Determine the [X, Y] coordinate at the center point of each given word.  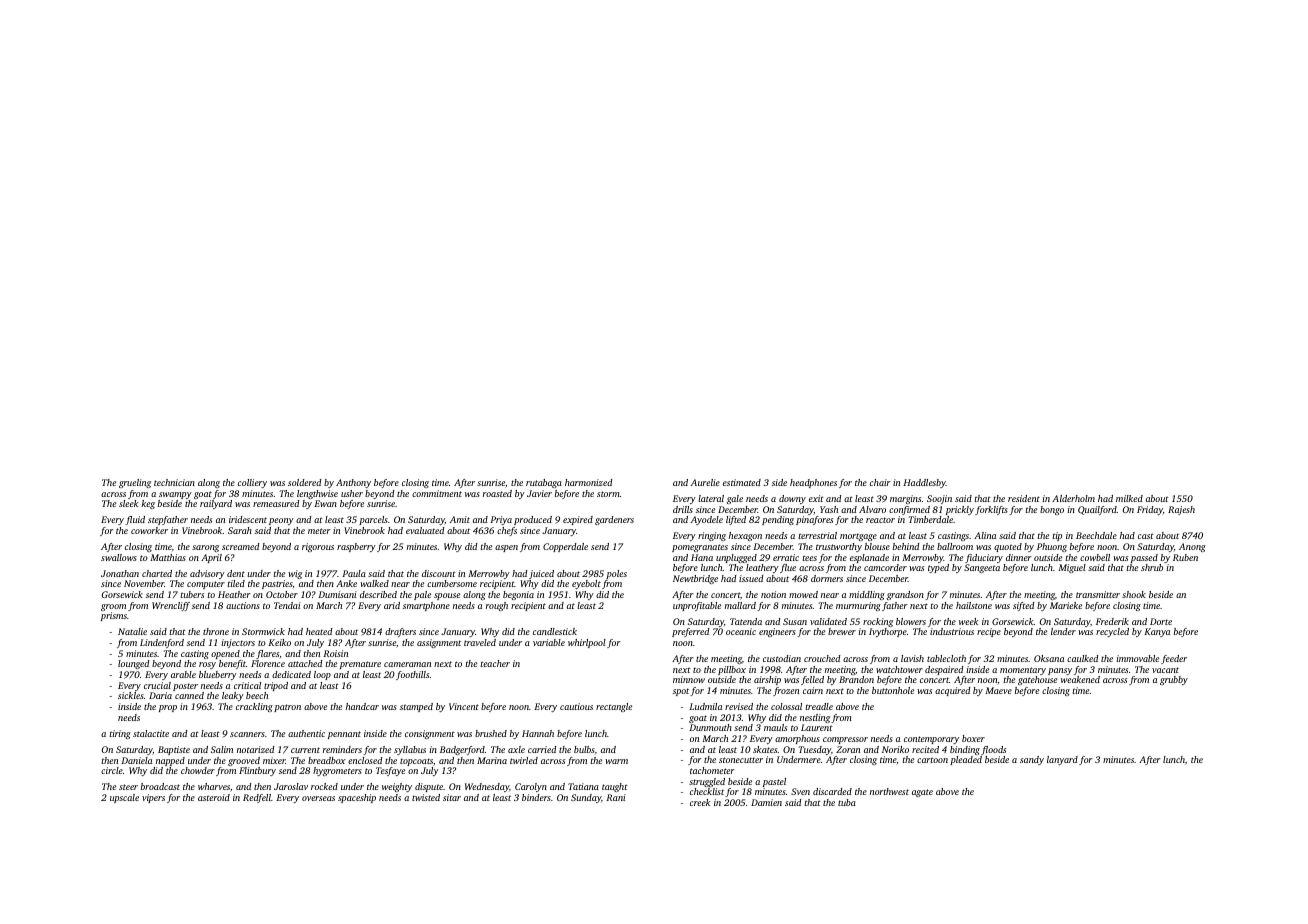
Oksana [1049, 658]
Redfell [257, 798]
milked [1129, 498]
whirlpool [587, 643]
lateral [711, 498]
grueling [135, 483]
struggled [707, 782]
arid [392, 605]
